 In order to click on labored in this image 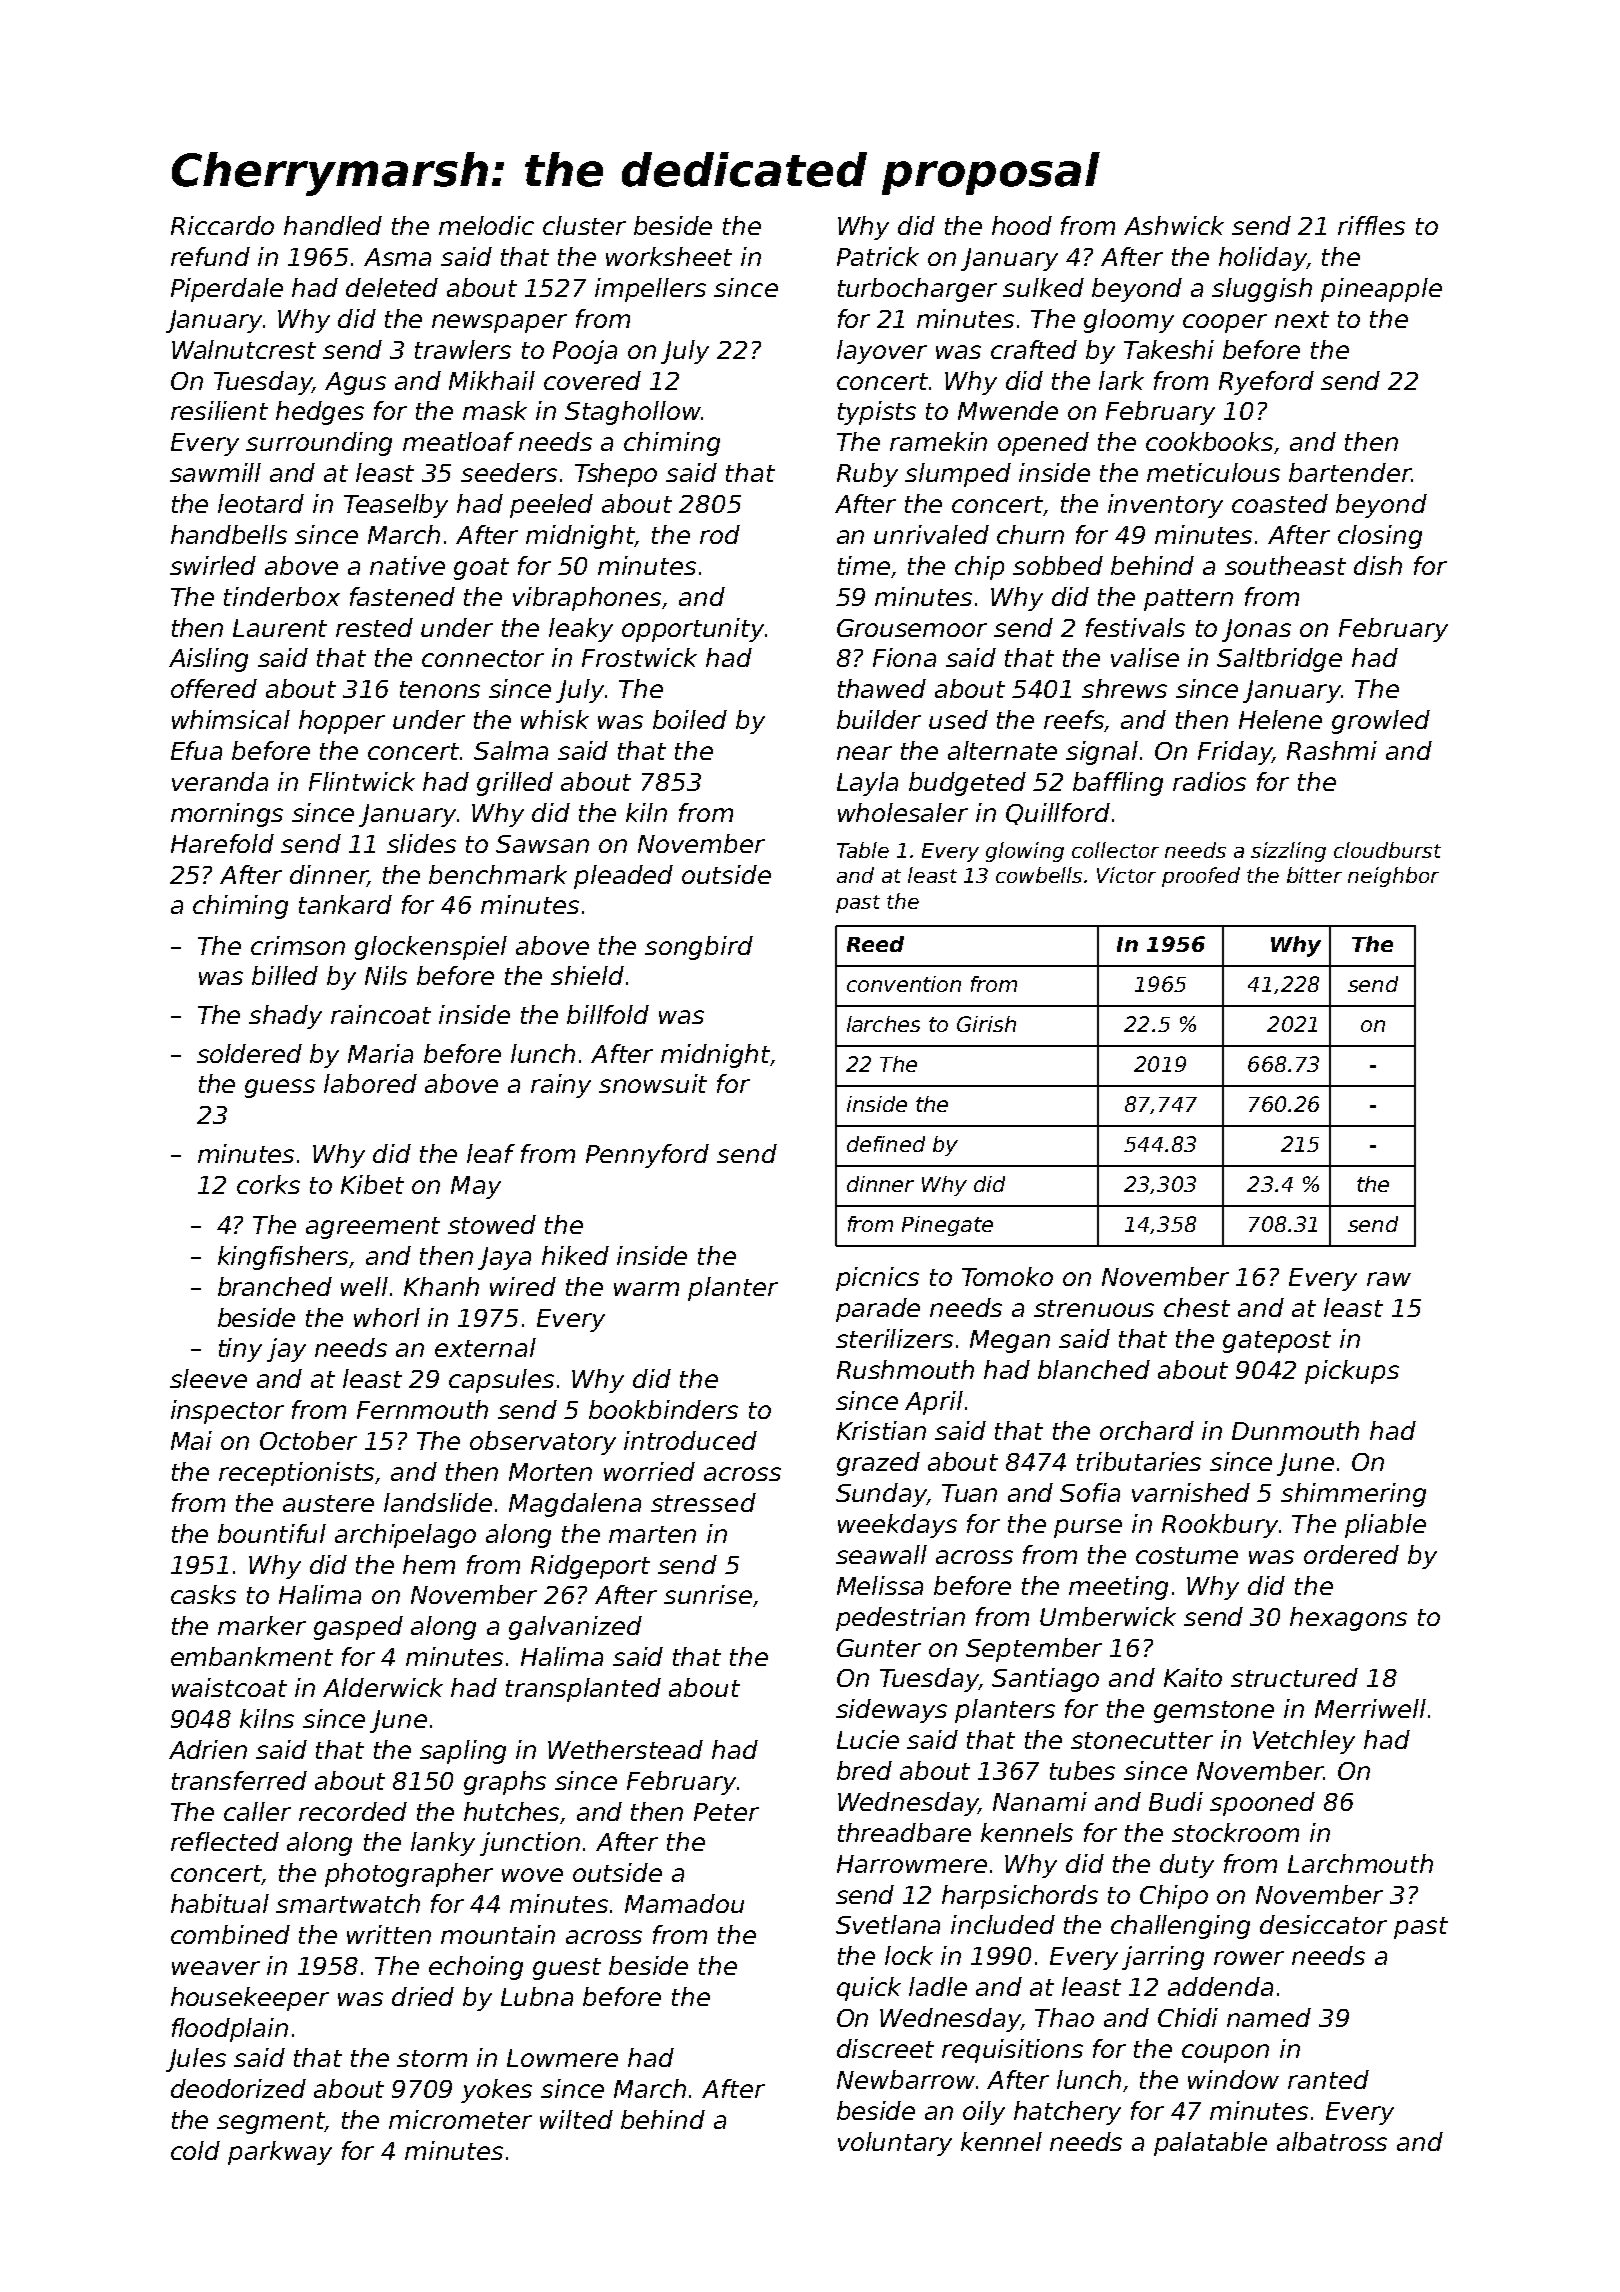, I will do `click(370, 1083)`.
